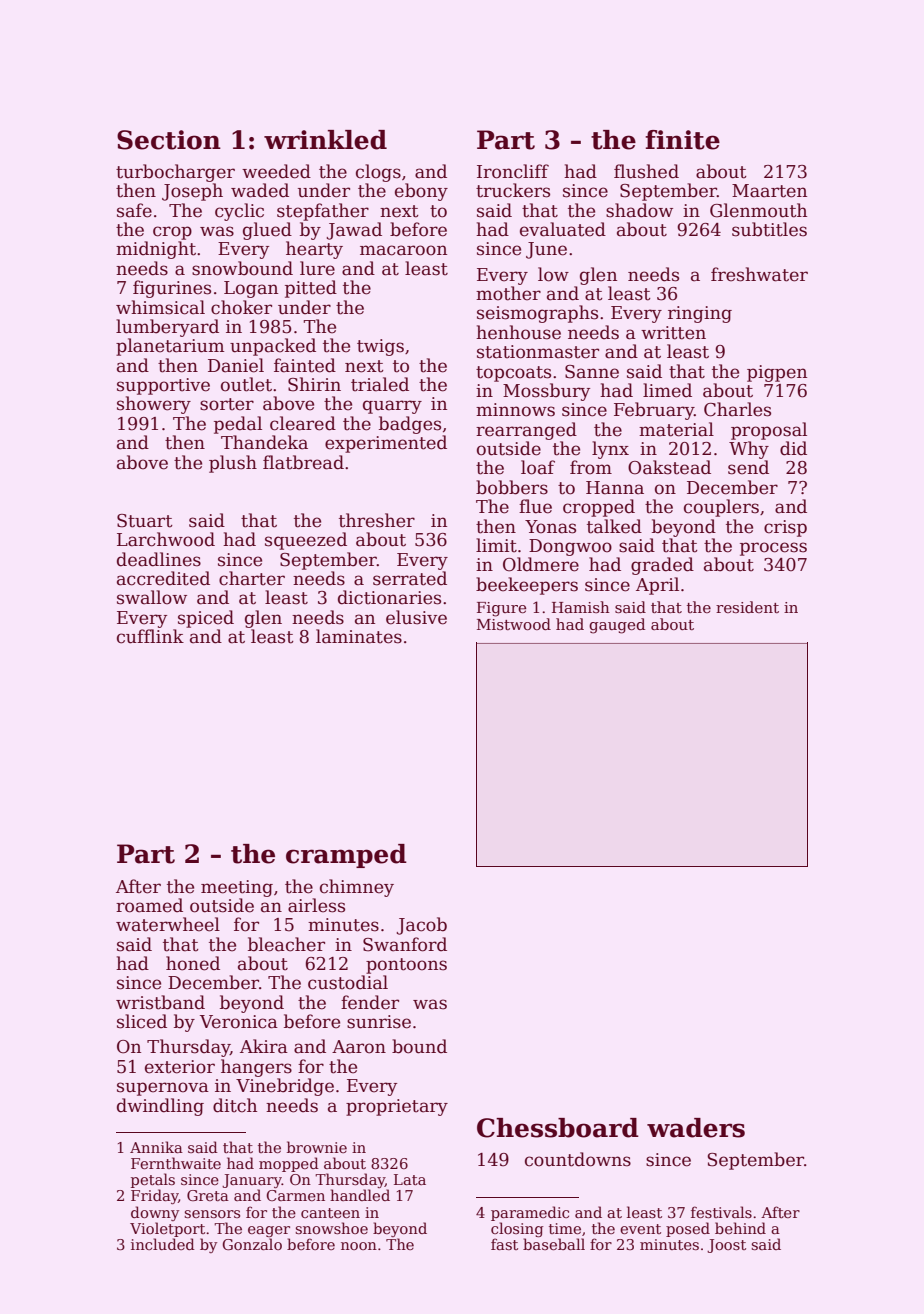 The image size is (924, 1314). Describe the element at coordinates (289, 1164) in the screenshot. I see `mopped` at that location.
